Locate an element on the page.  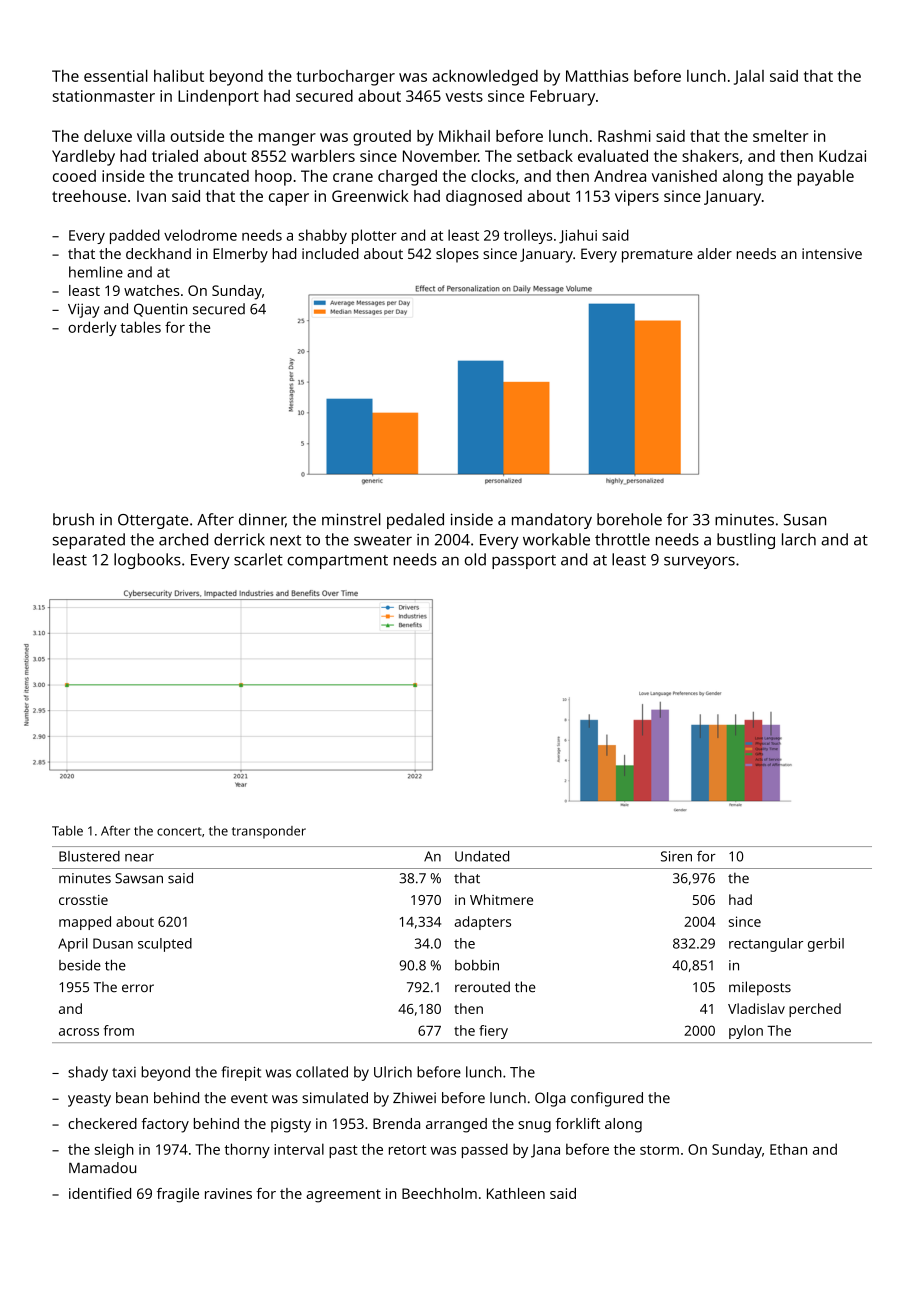
pedaled is located at coordinates (415, 521).
